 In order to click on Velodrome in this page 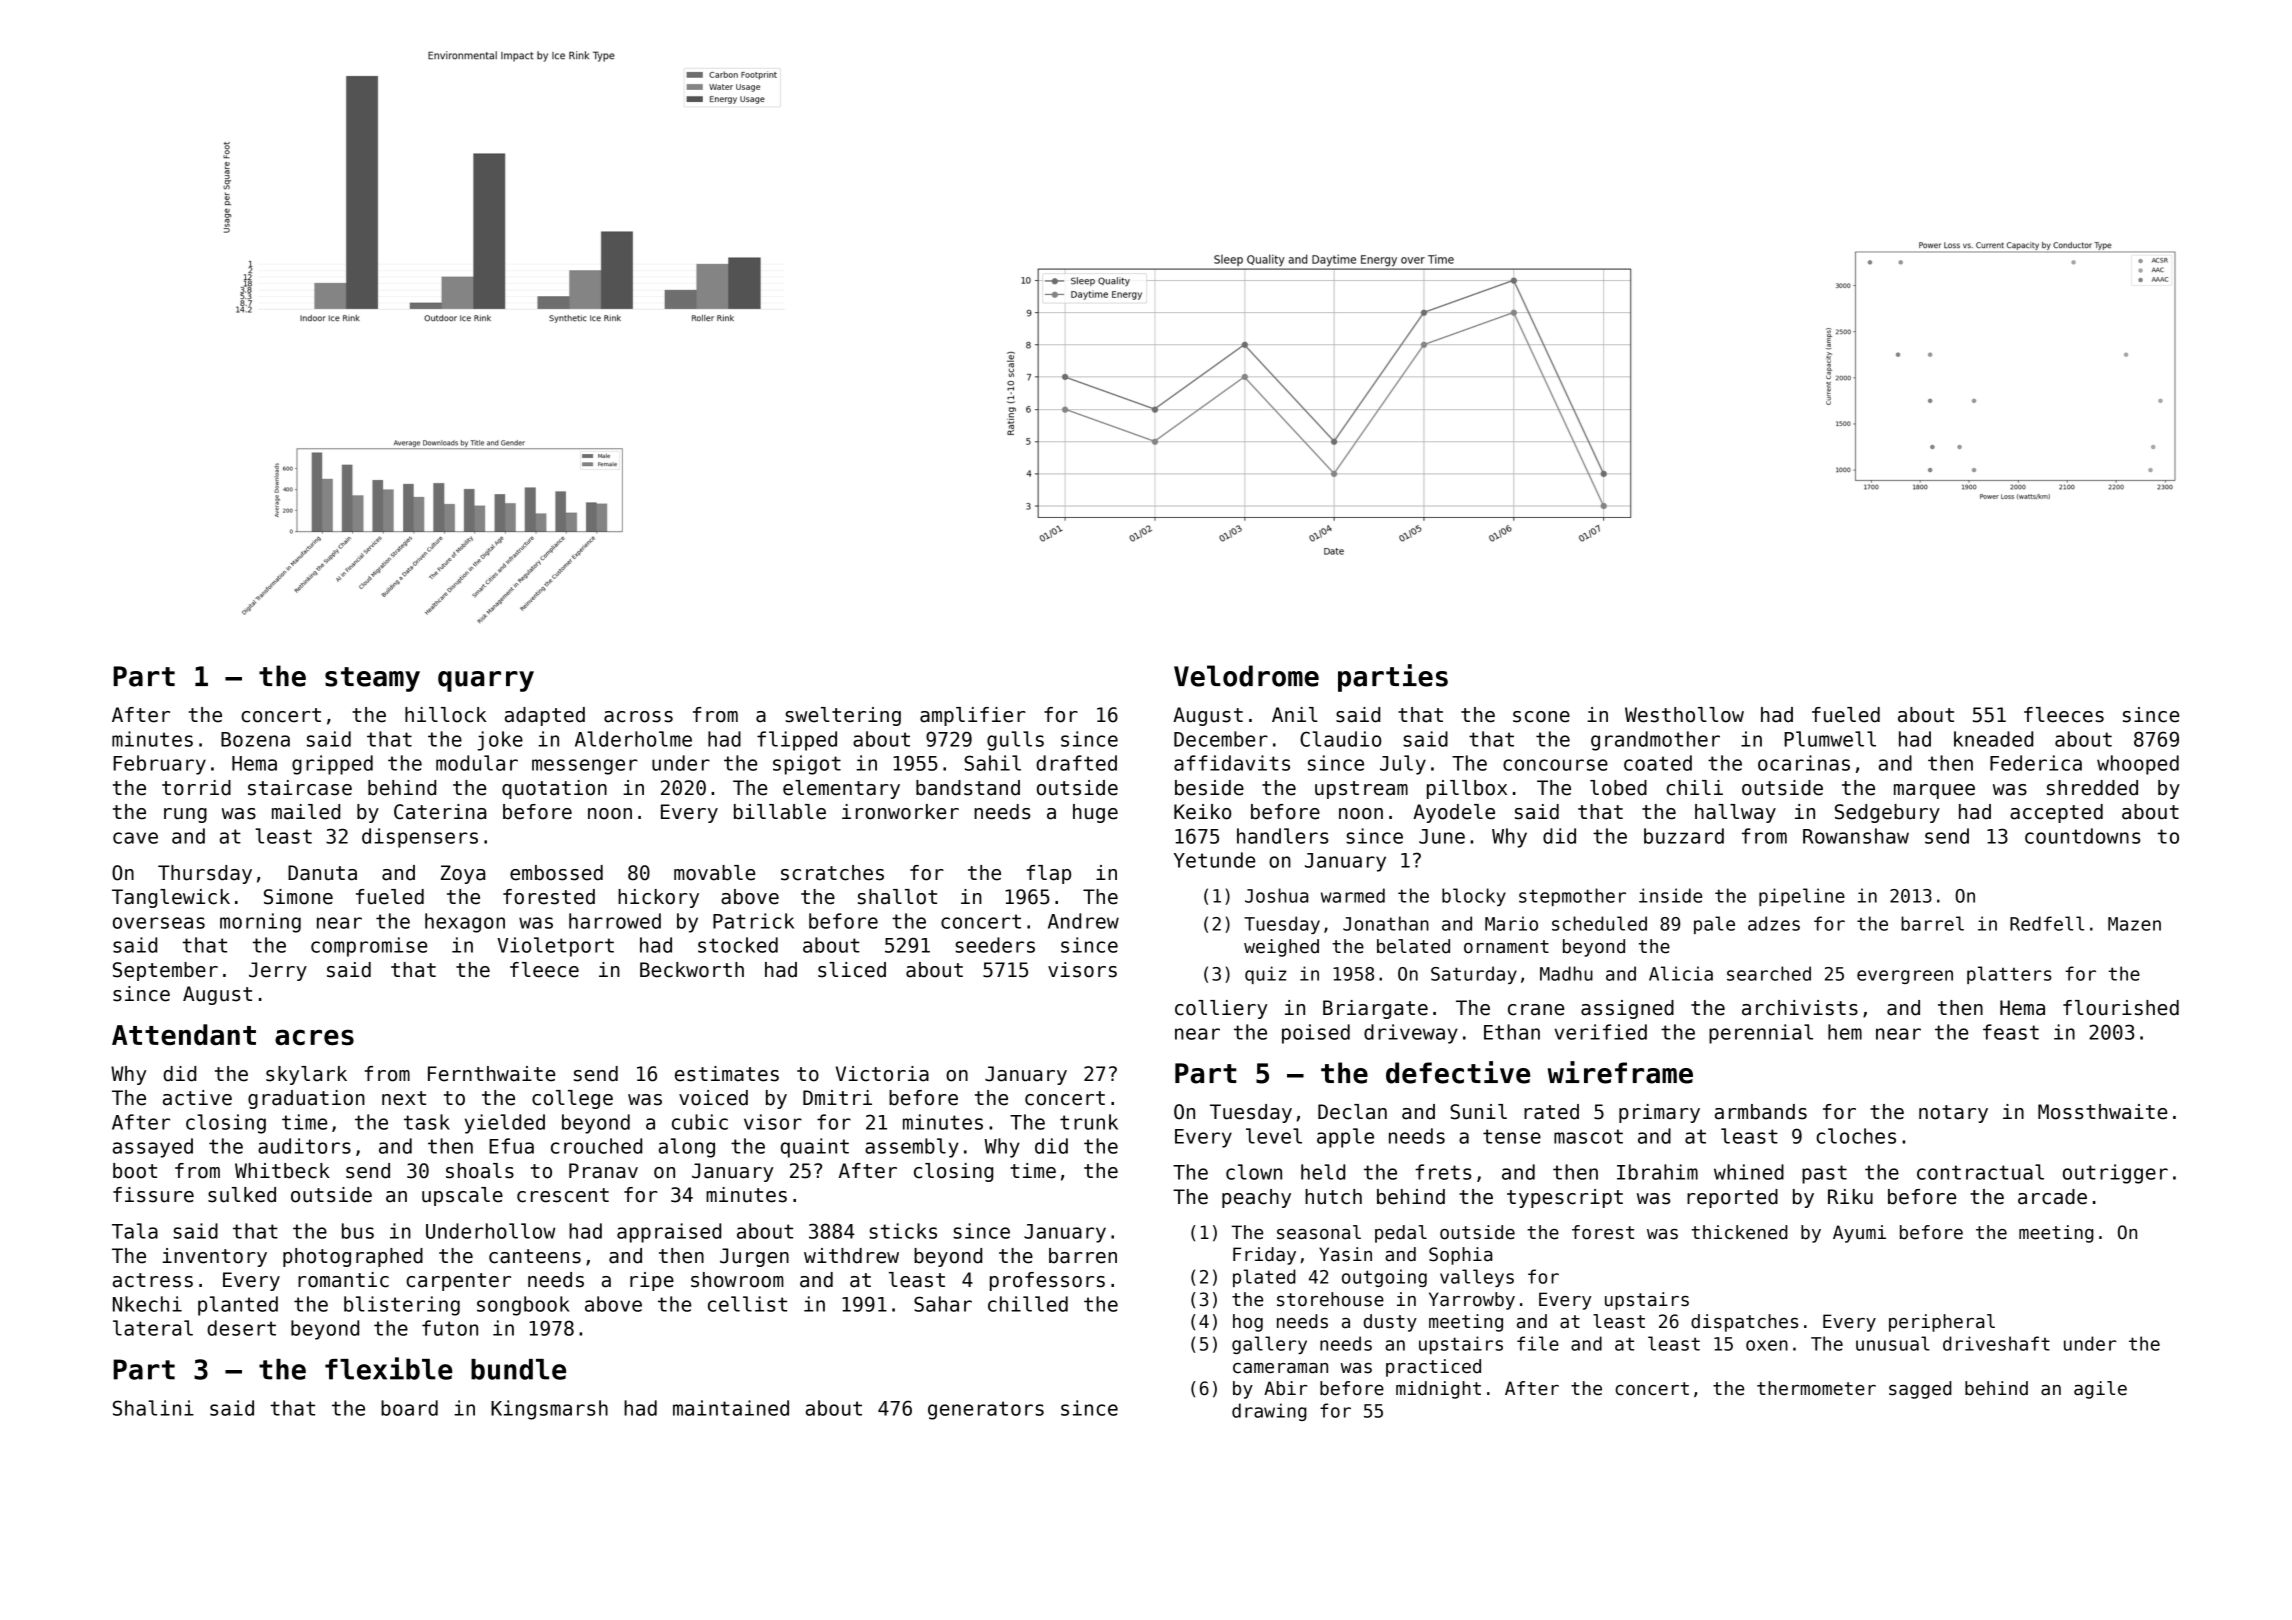, I will do `click(1246, 676)`.
